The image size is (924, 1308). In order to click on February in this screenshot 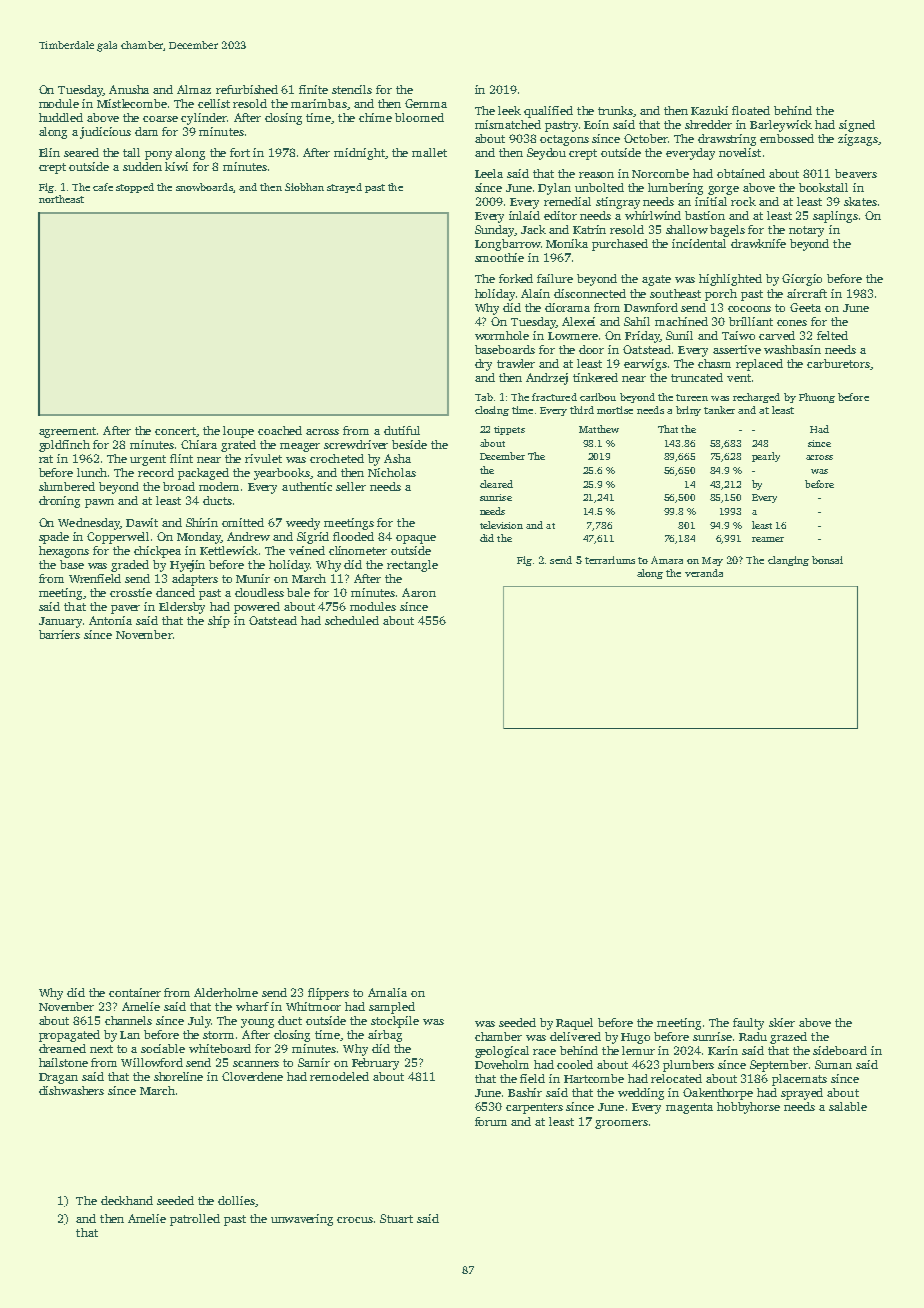, I will do `click(375, 1064)`.
